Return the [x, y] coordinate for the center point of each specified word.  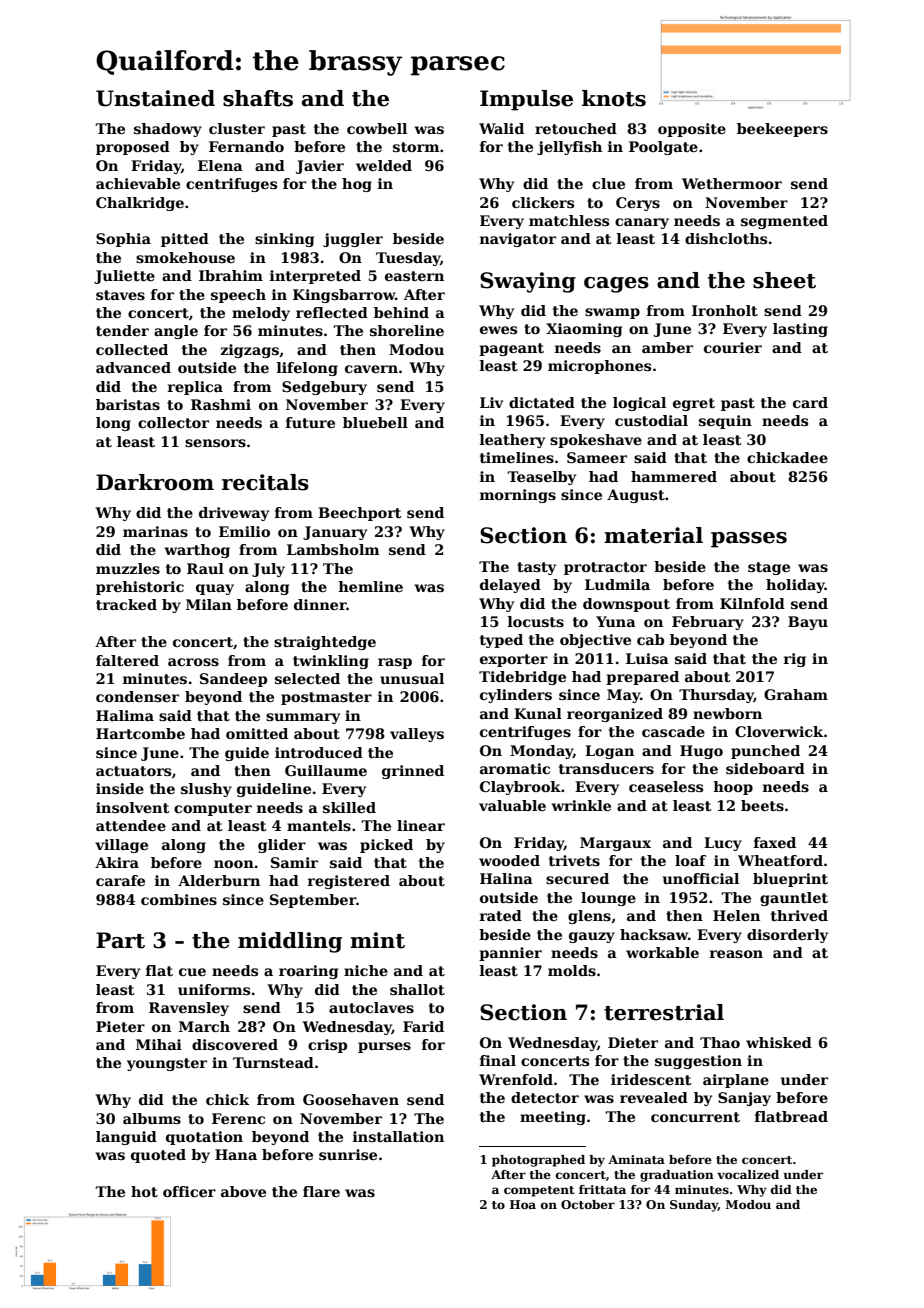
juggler [353, 240]
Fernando [246, 146]
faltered [127, 660]
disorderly [787, 936]
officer [189, 1191]
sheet [784, 280]
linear [421, 825]
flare [321, 1191]
